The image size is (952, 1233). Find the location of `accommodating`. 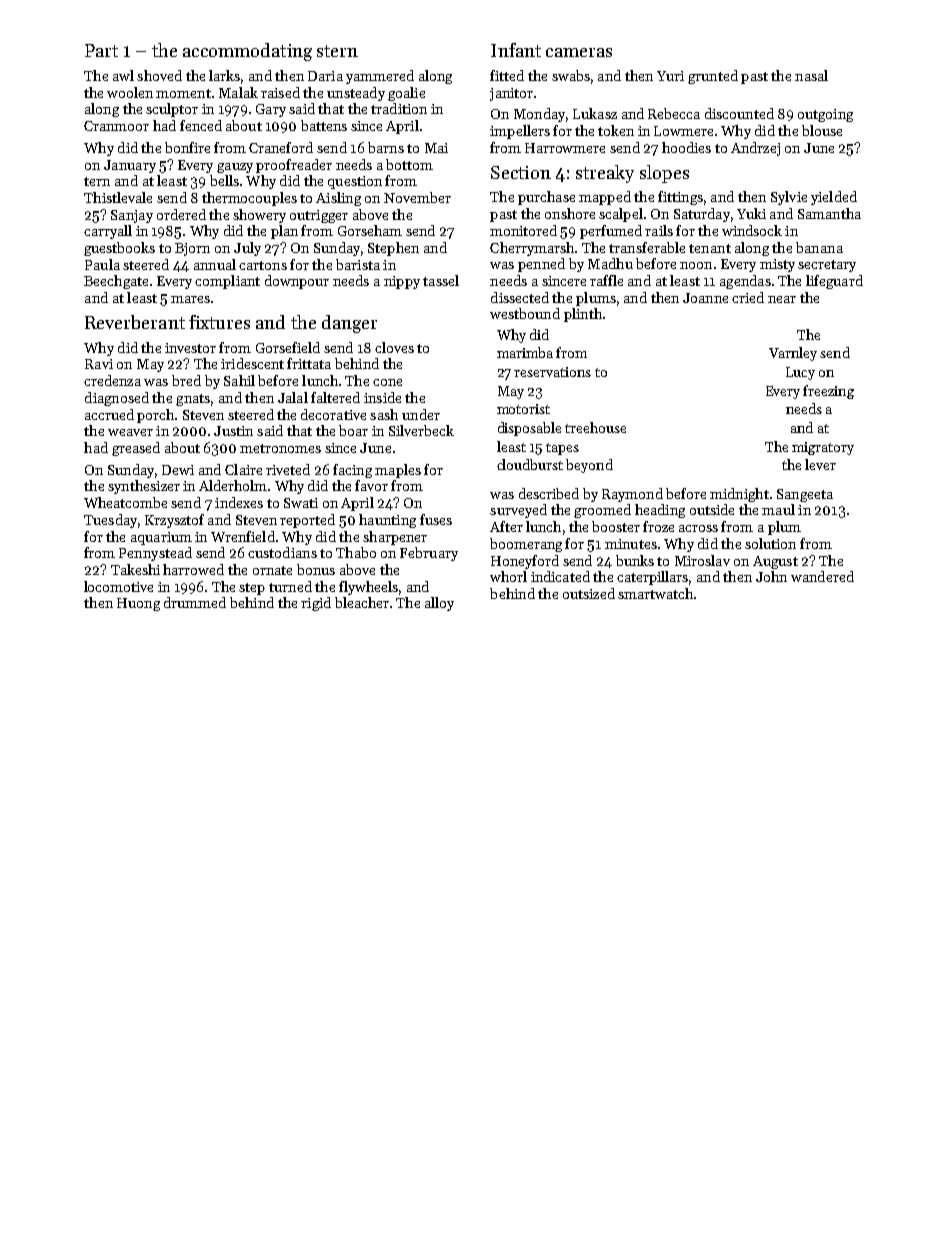

accommodating is located at coordinates (247, 52).
